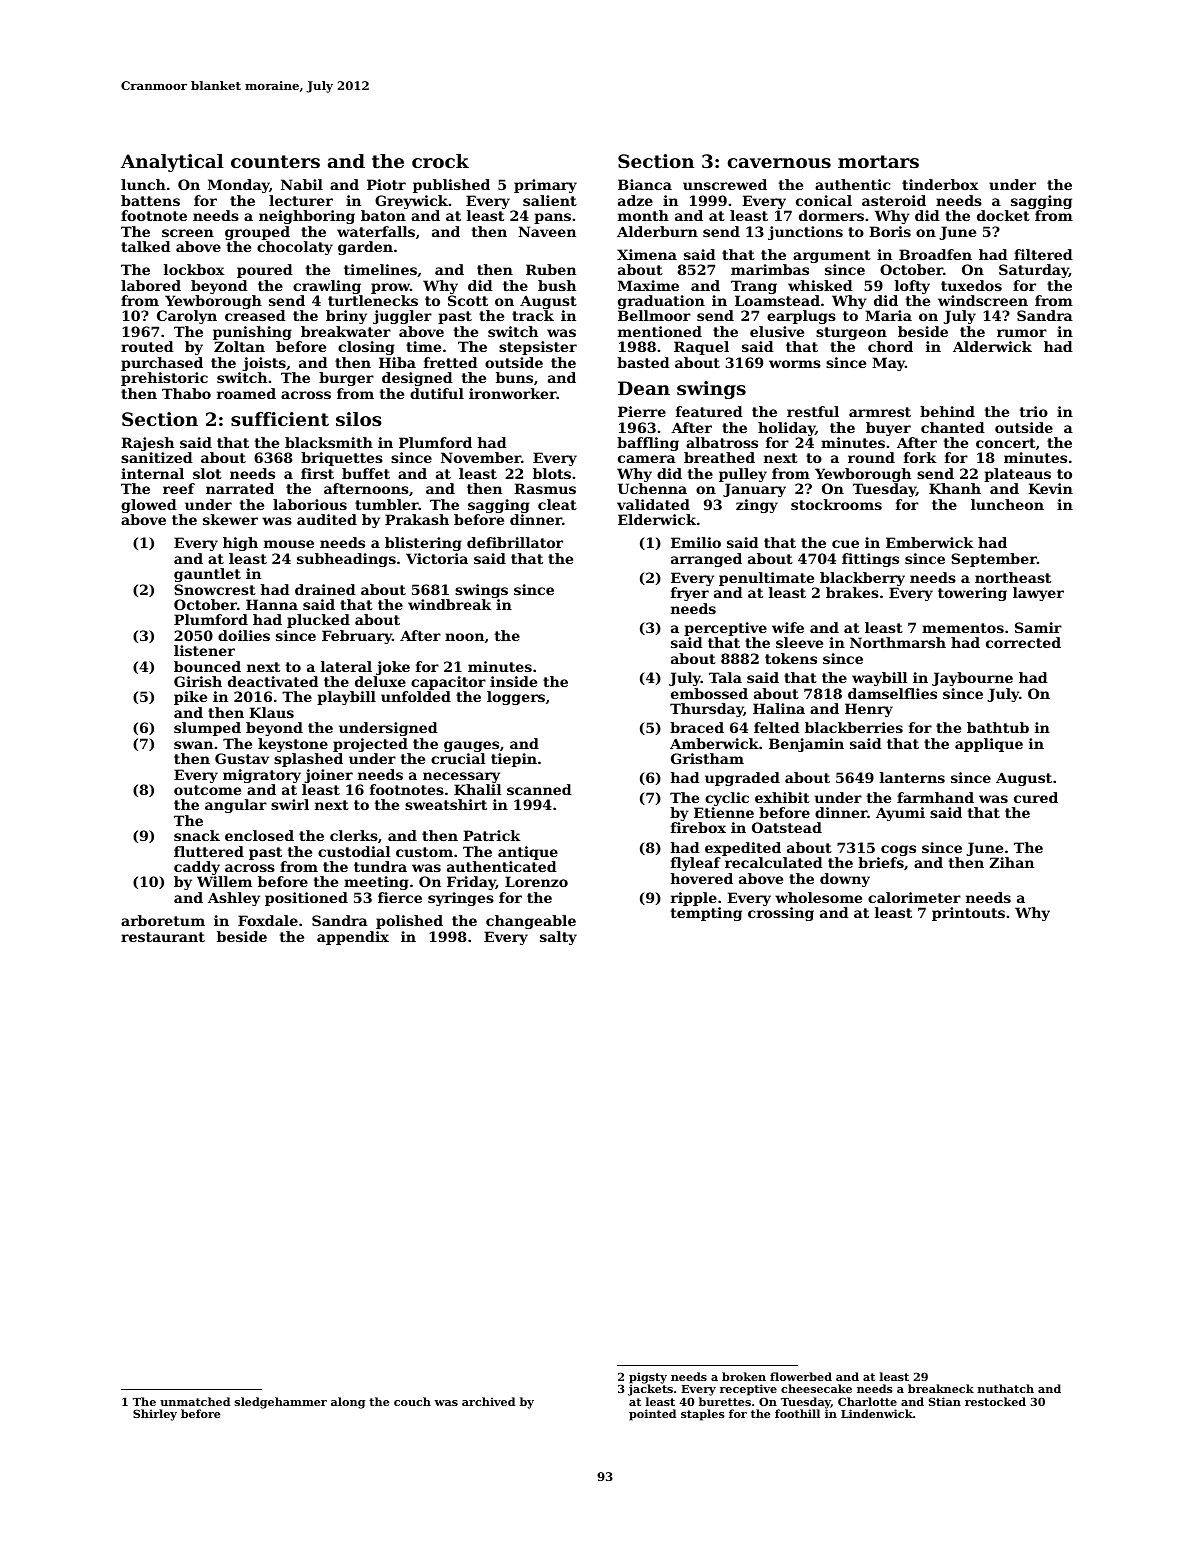 The image size is (1194, 1545). I want to click on staples, so click(703, 1415).
